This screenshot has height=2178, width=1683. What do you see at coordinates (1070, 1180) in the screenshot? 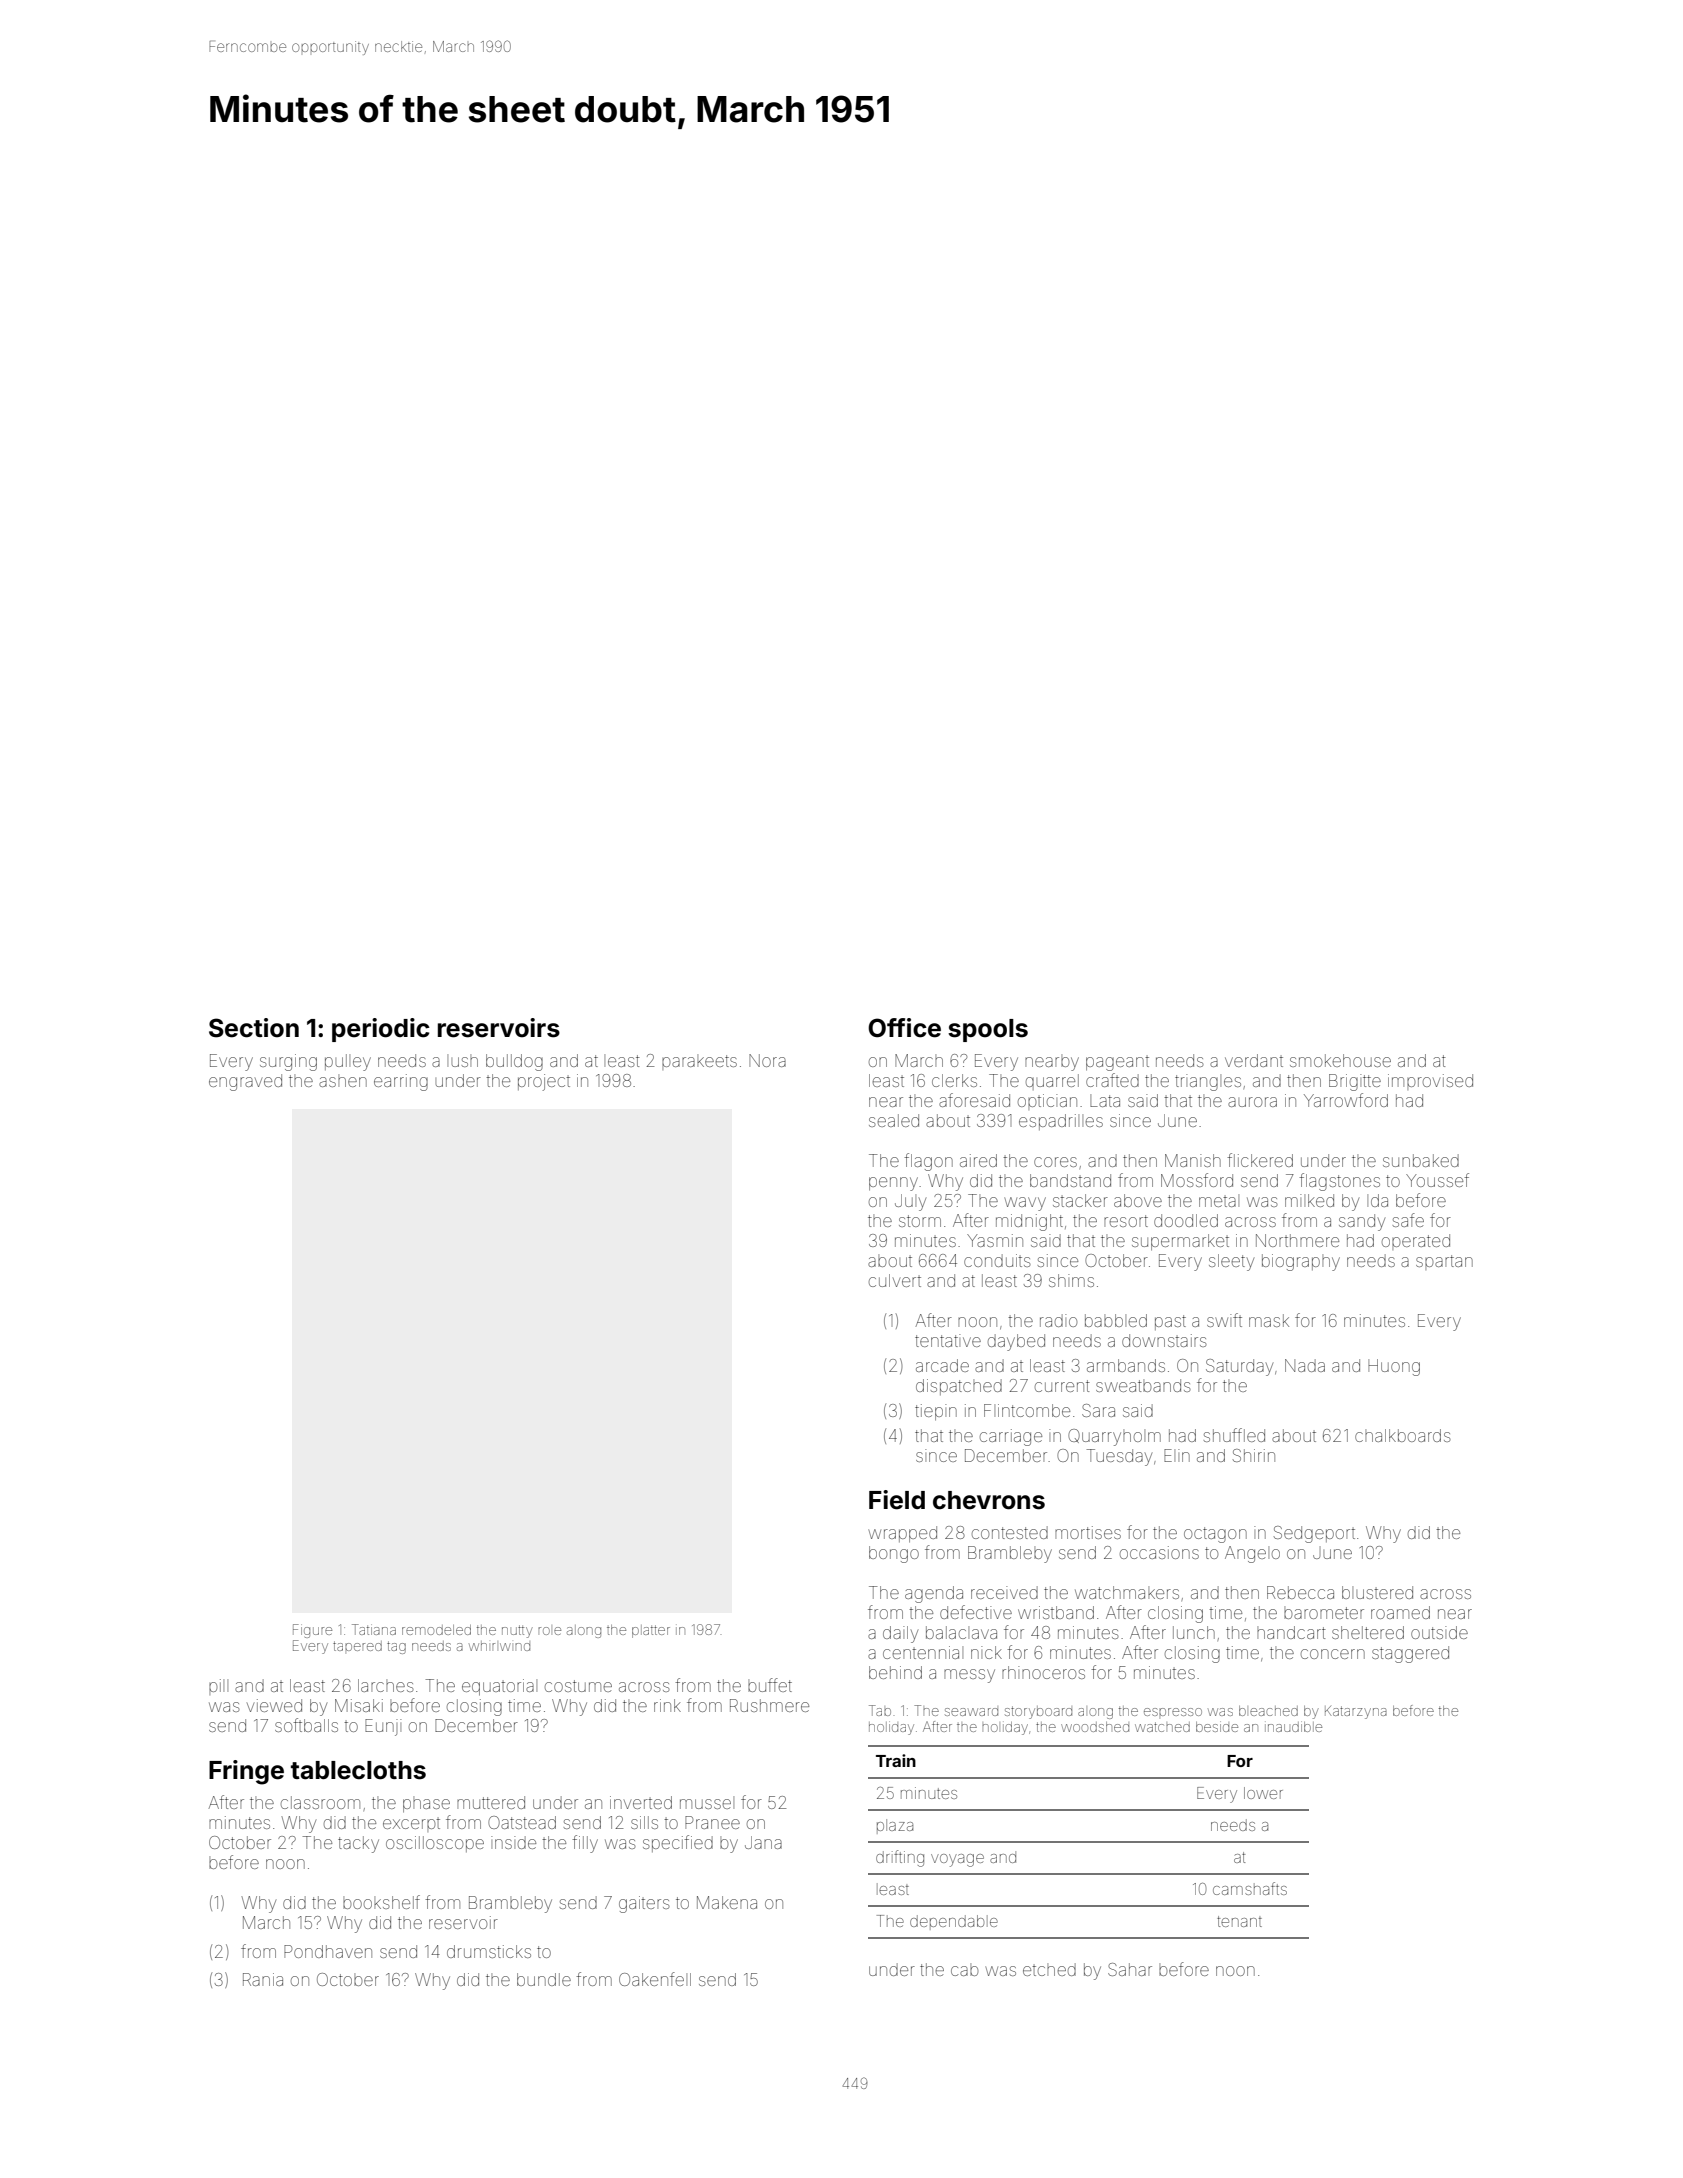
I see `bandstand` at bounding box center [1070, 1180].
